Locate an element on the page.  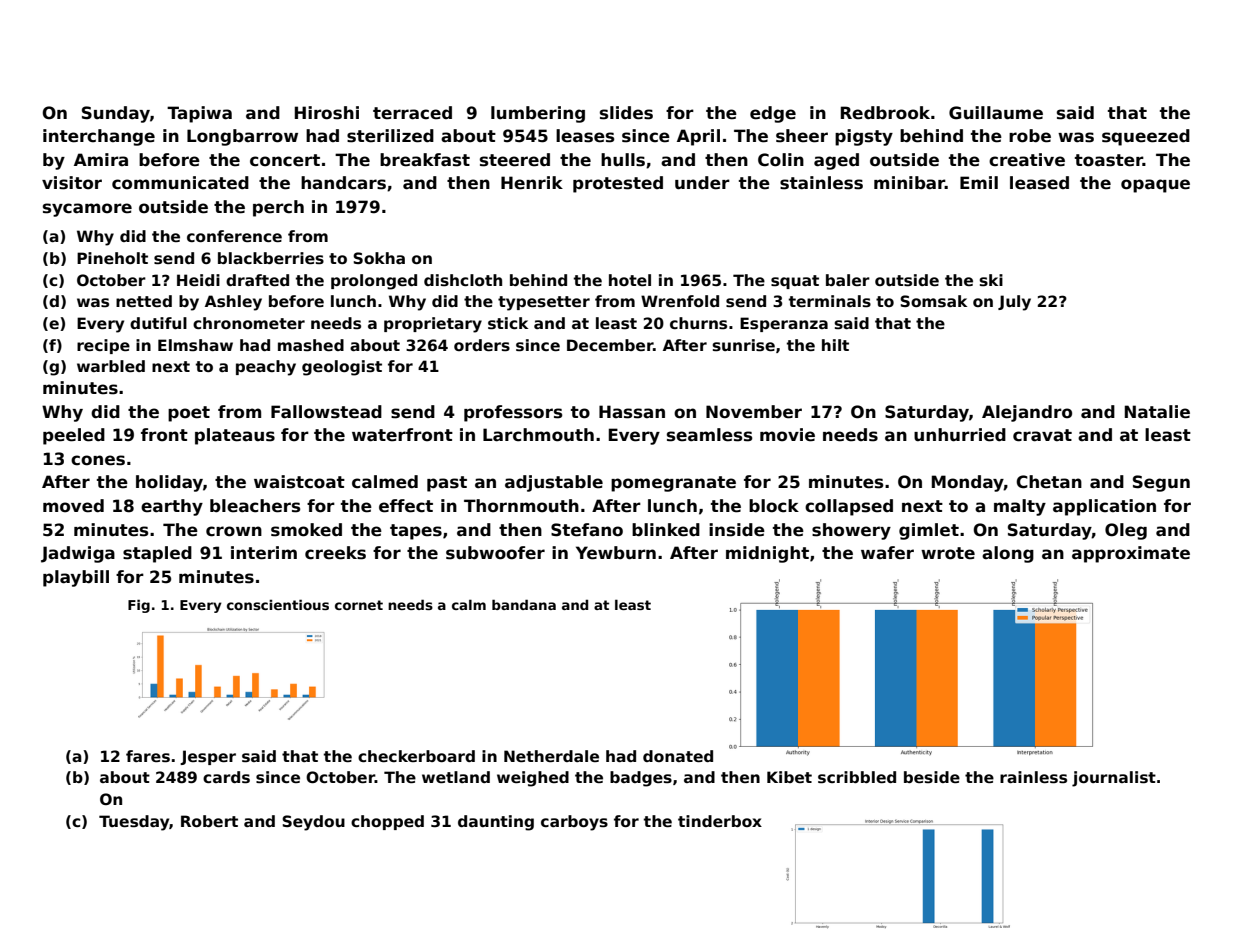
hilt is located at coordinates (835, 345).
